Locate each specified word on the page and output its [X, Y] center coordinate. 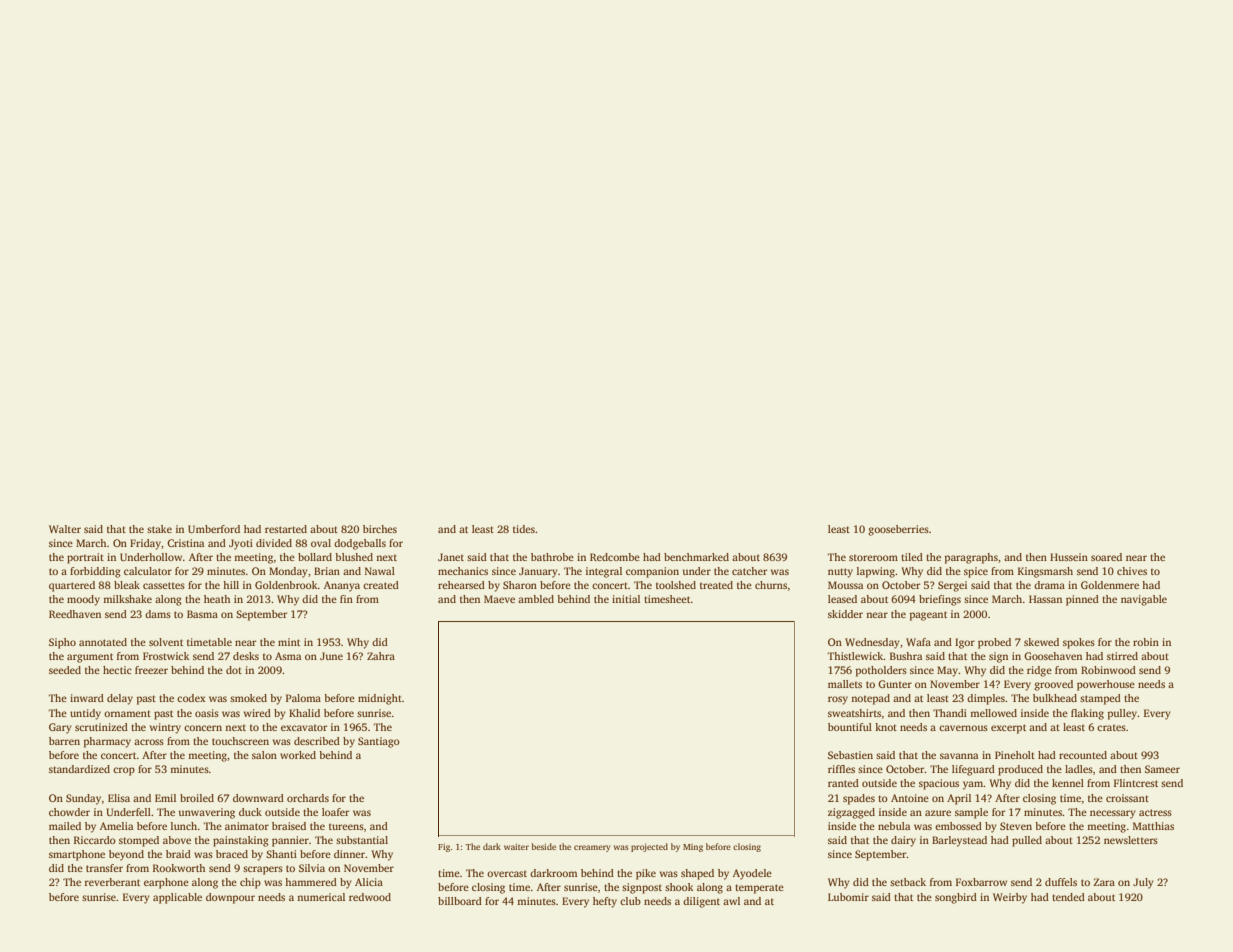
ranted [843, 783]
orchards [308, 798]
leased [842, 599]
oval [321, 543]
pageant [928, 616]
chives [1132, 571]
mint [289, 642]
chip [250, 883]
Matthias [1153, 826]
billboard [460, 901]
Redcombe [615, 557]
